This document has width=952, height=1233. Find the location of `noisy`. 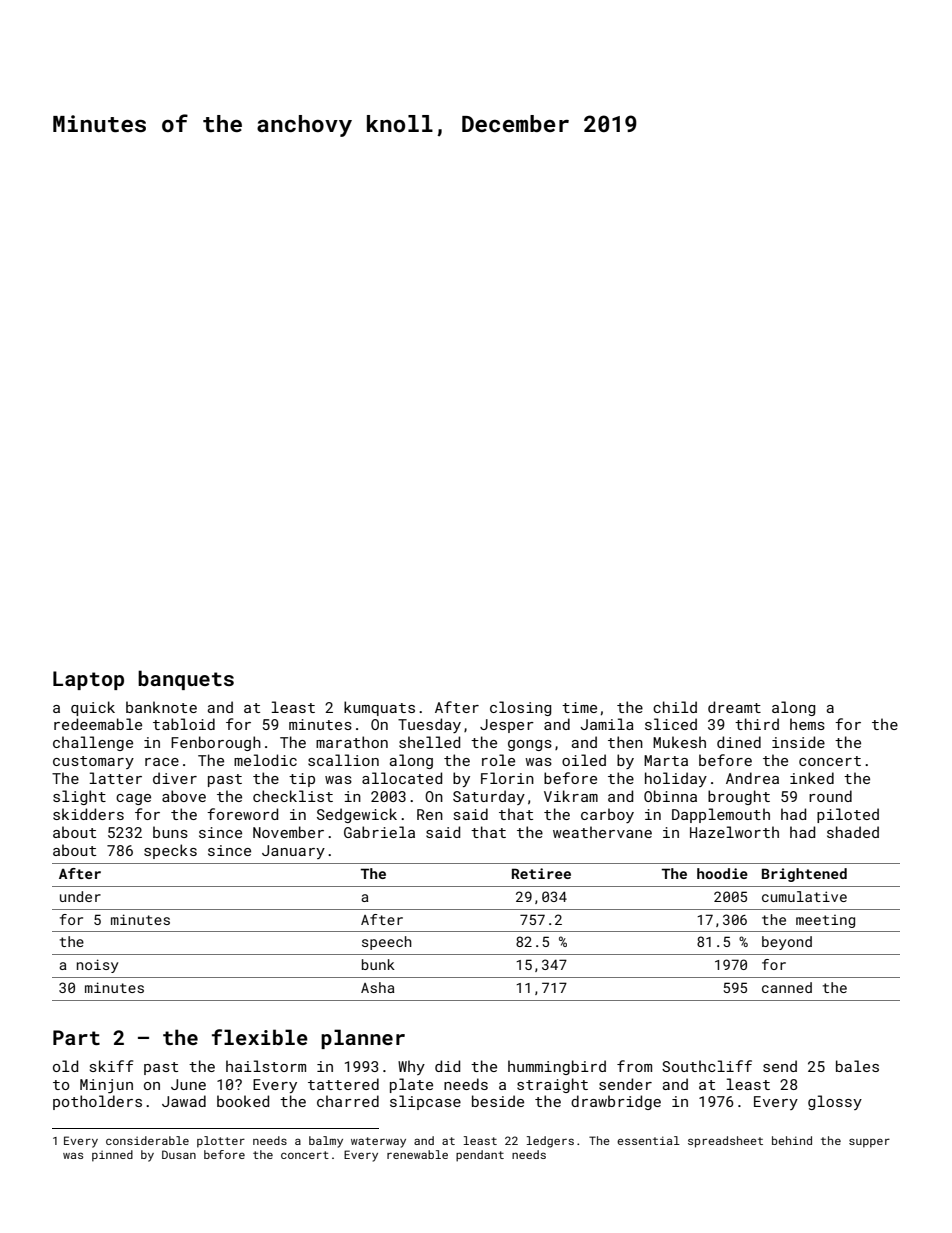

noisy is located at coordinates (97, 966).
